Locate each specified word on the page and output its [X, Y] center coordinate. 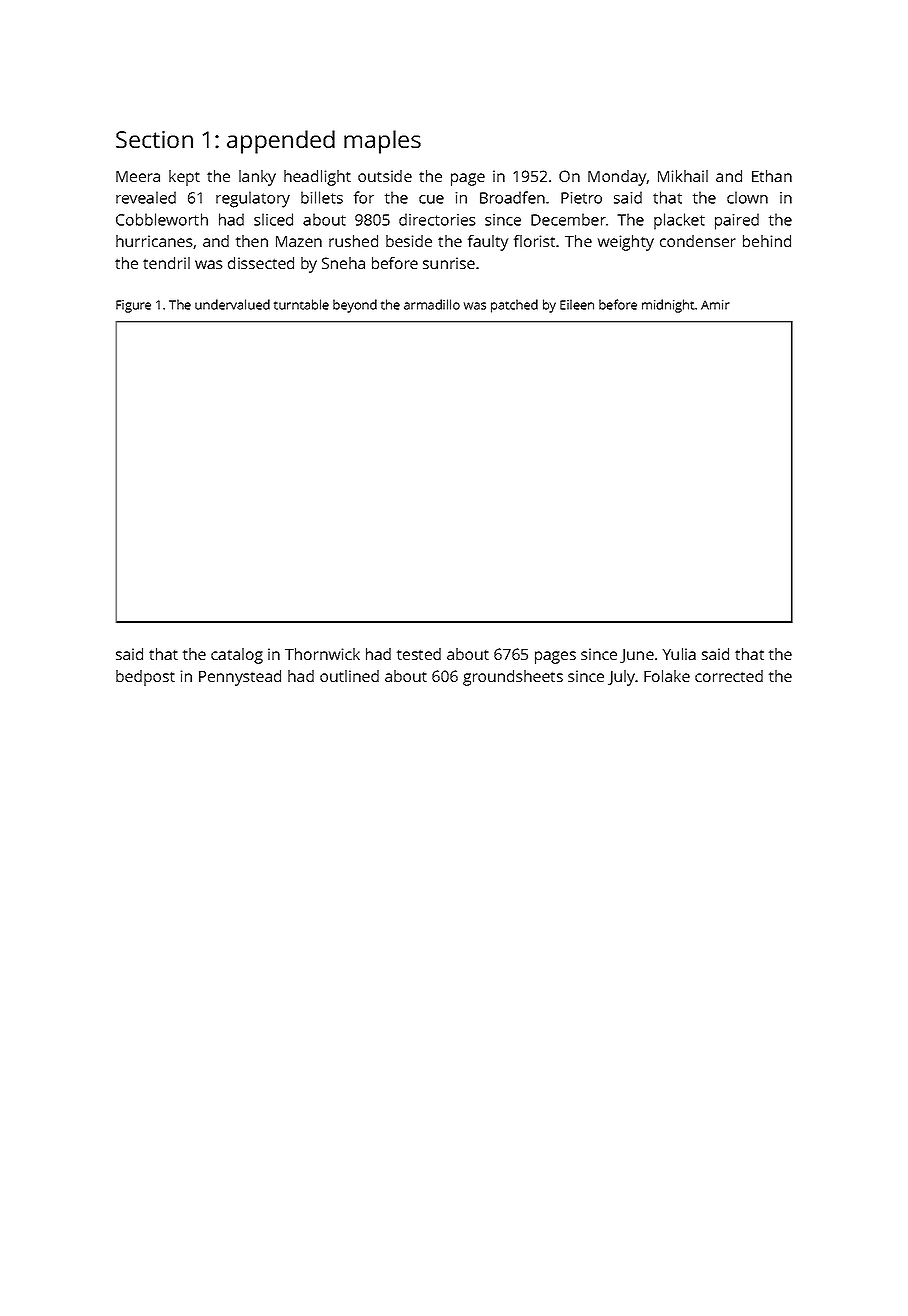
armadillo [432, 304]
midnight [668, 306]
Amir [715, 305]
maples [382, 142]
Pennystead [240, 678]
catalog [237, 656]
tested [419, 654]
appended [281, 142]
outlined [349, 676]
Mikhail [683, 176]
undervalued [232, 304]
